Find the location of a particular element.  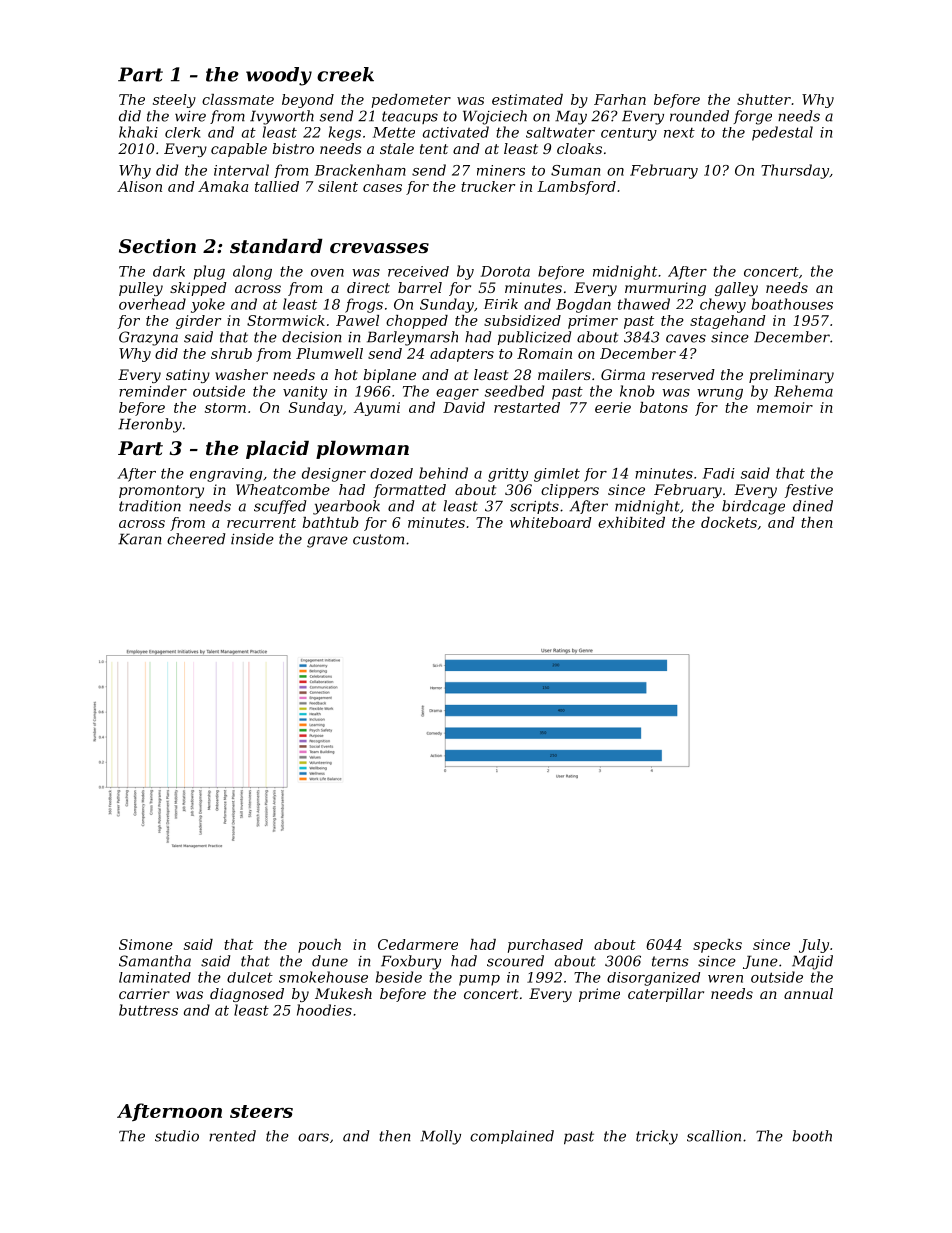

oars is located at coordinates (313, 1137).
